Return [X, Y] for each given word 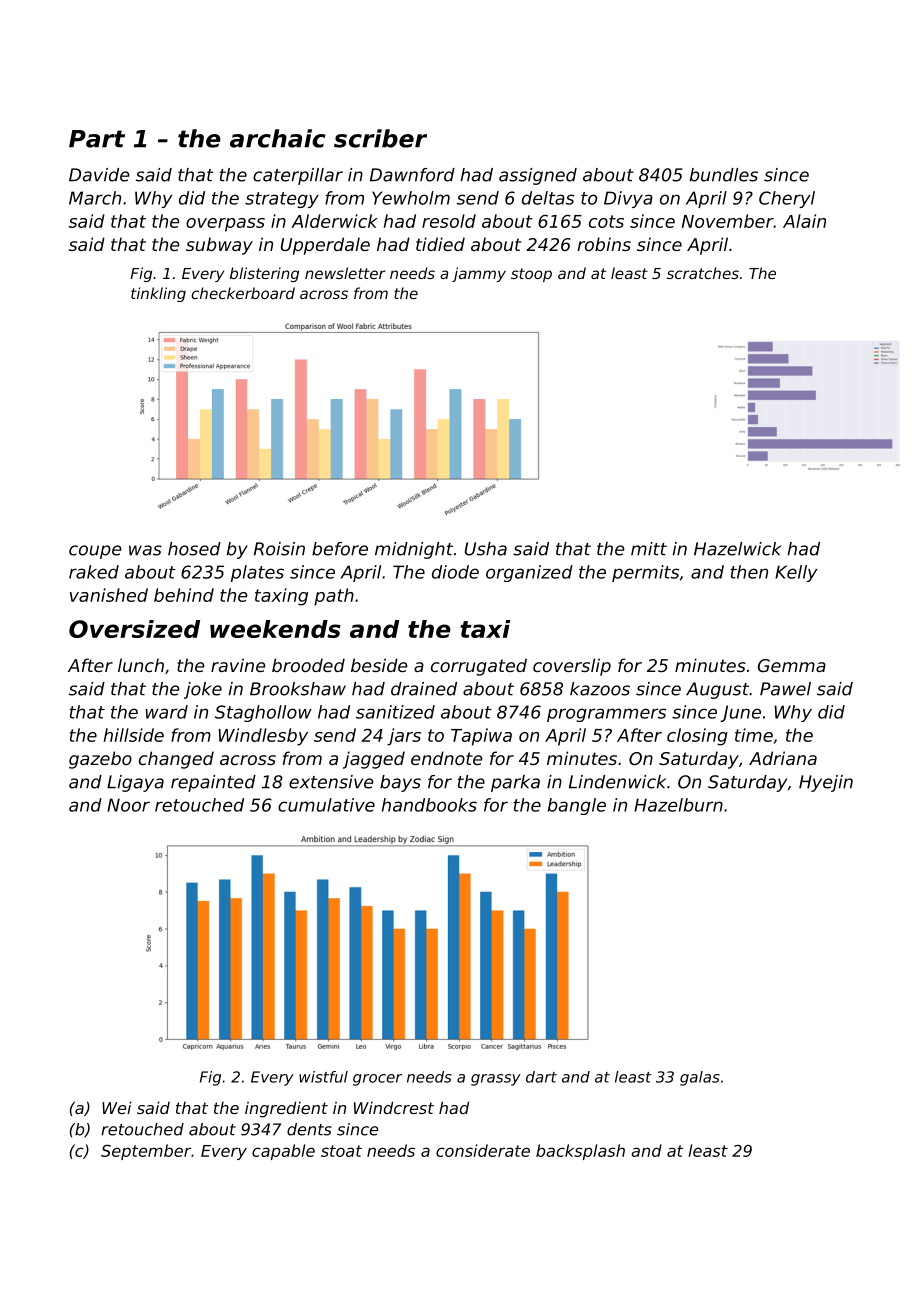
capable [283, 1152]
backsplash [580, 1152]
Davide [99, 175]
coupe [95, 552]
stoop [531, 275]
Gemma [792, 665]
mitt [649, 549]
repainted [213, 783]
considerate [483, 1150]
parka [515, 783]
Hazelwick [738, 549]
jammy [479, 274]
